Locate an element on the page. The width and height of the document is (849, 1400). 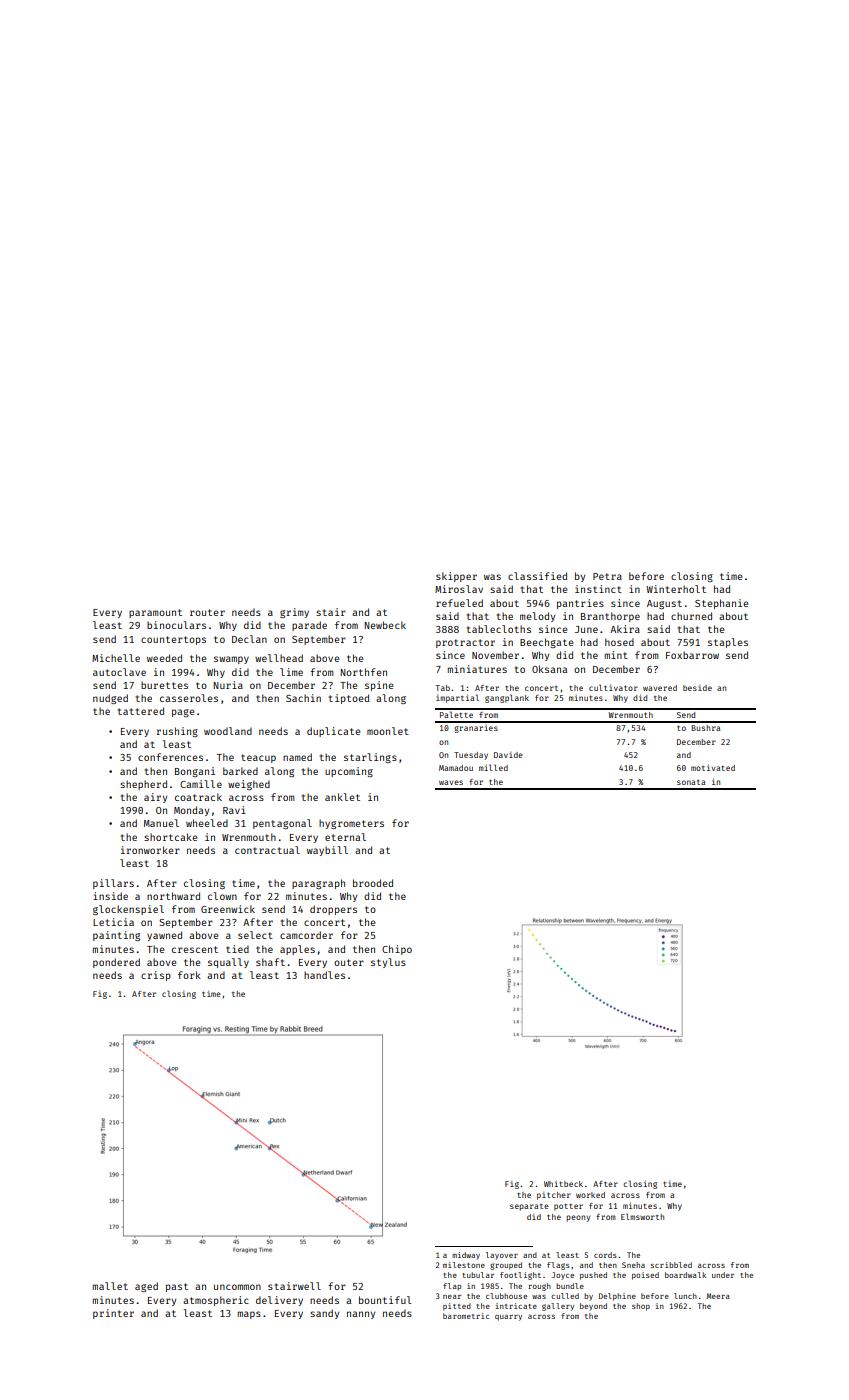
Whitbeck is located at coordinates (563, 1184).
